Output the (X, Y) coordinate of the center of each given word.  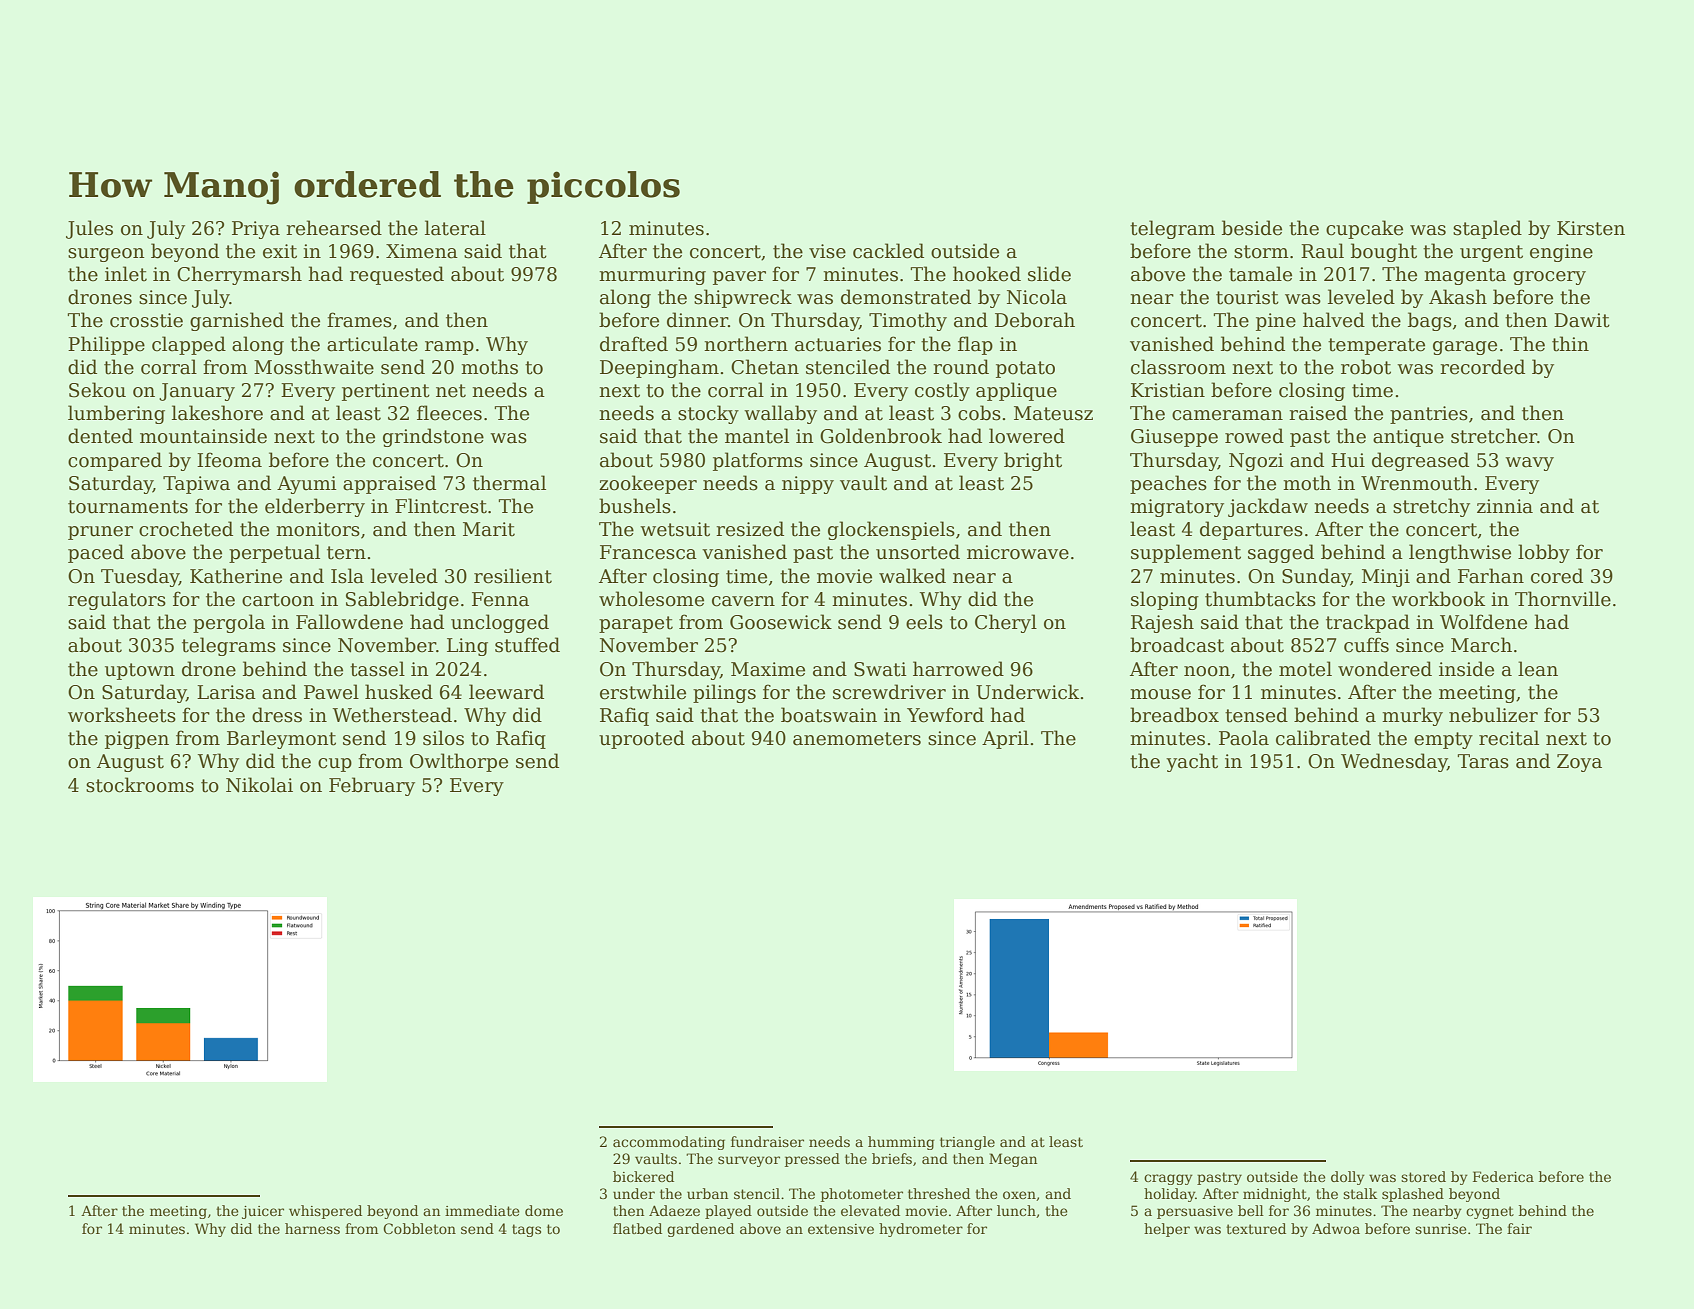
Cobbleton (419, 1228)
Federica (1503, 1176)
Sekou (97, 390)
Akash (1458, 297)
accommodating (669, 1143)
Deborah (1035, 320)
